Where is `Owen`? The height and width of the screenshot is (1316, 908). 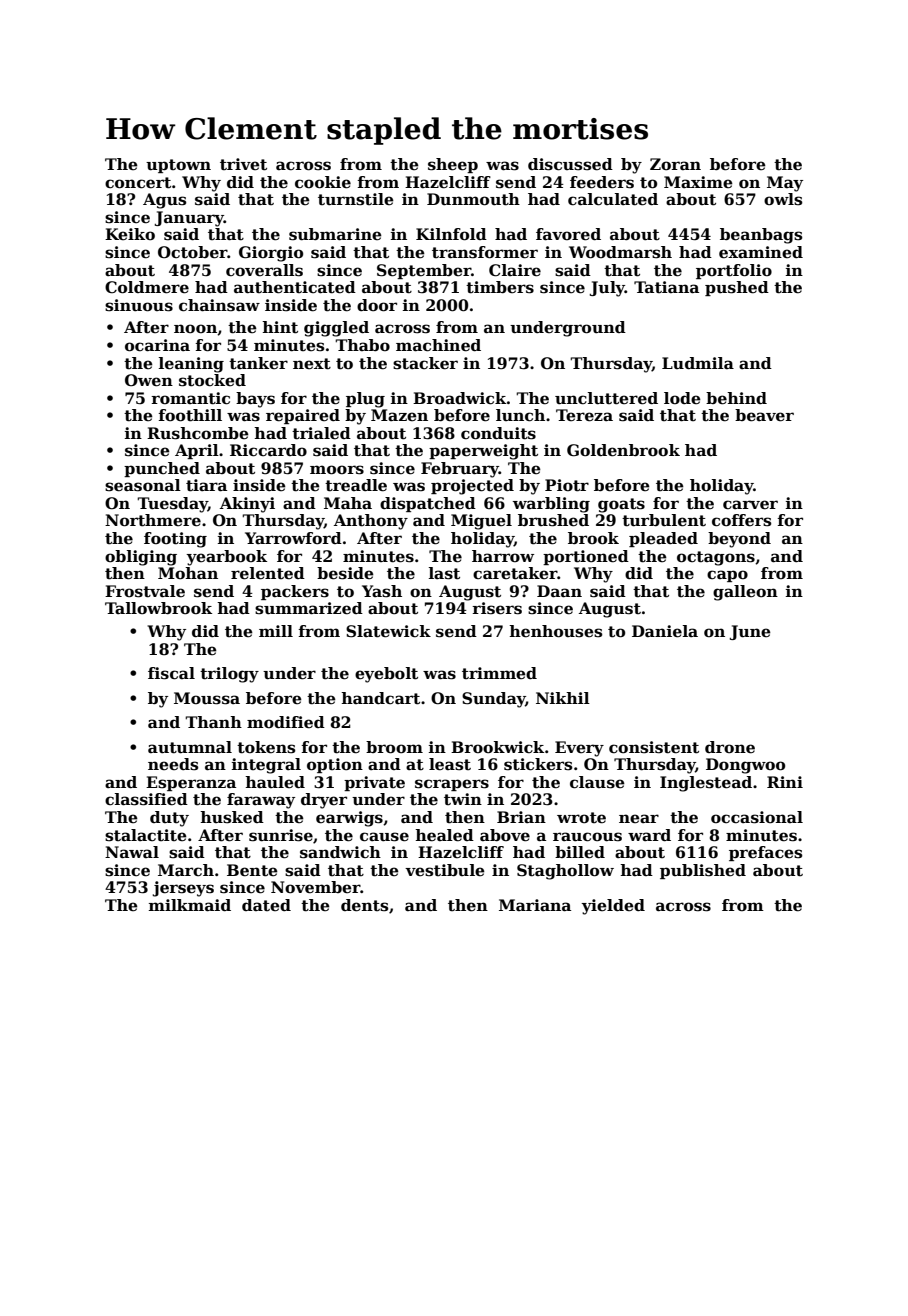 Owen is located at coordinates (149, 380).
